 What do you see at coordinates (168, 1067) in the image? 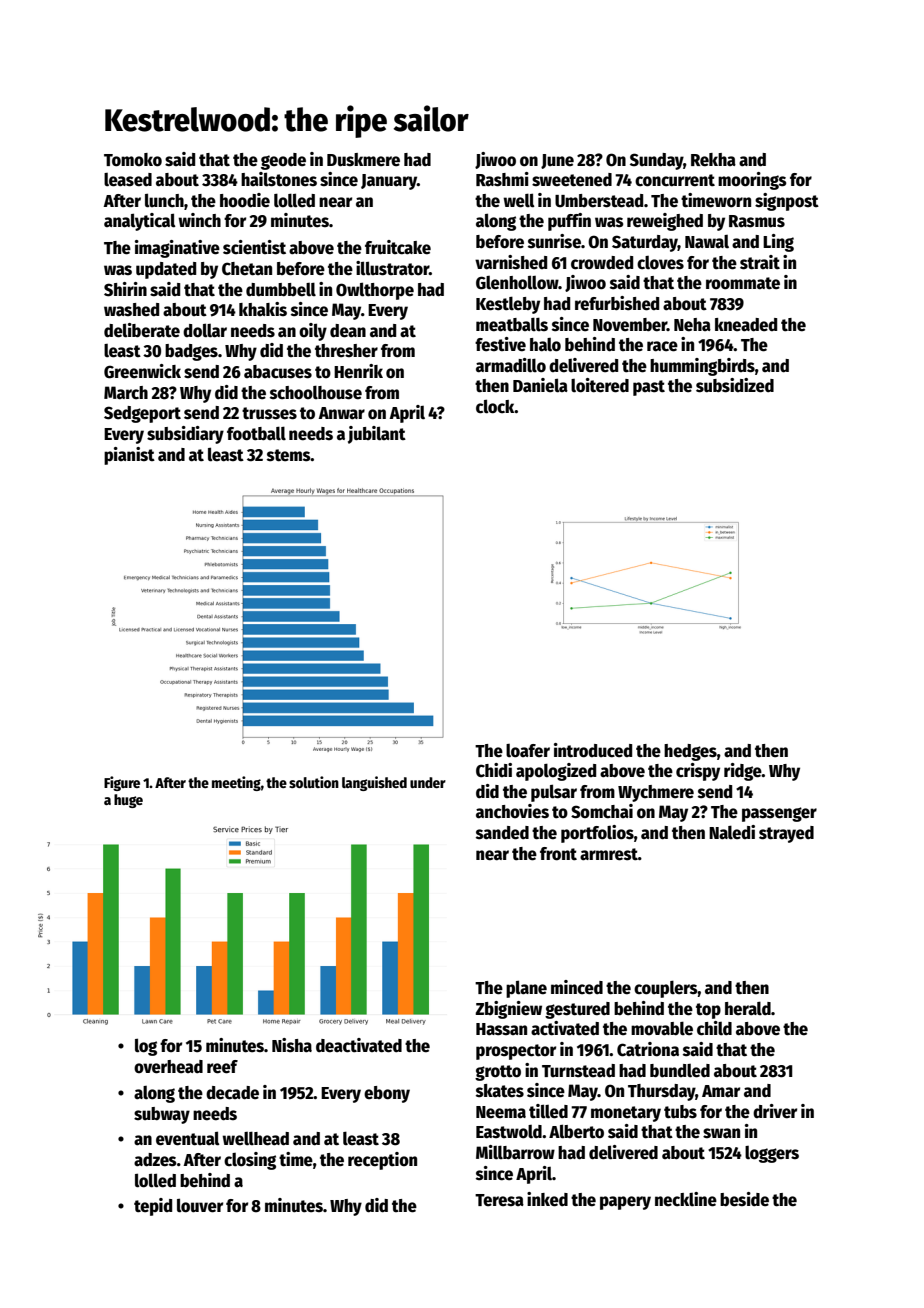
I see `overhead` at bounding box center [168, 1067].
